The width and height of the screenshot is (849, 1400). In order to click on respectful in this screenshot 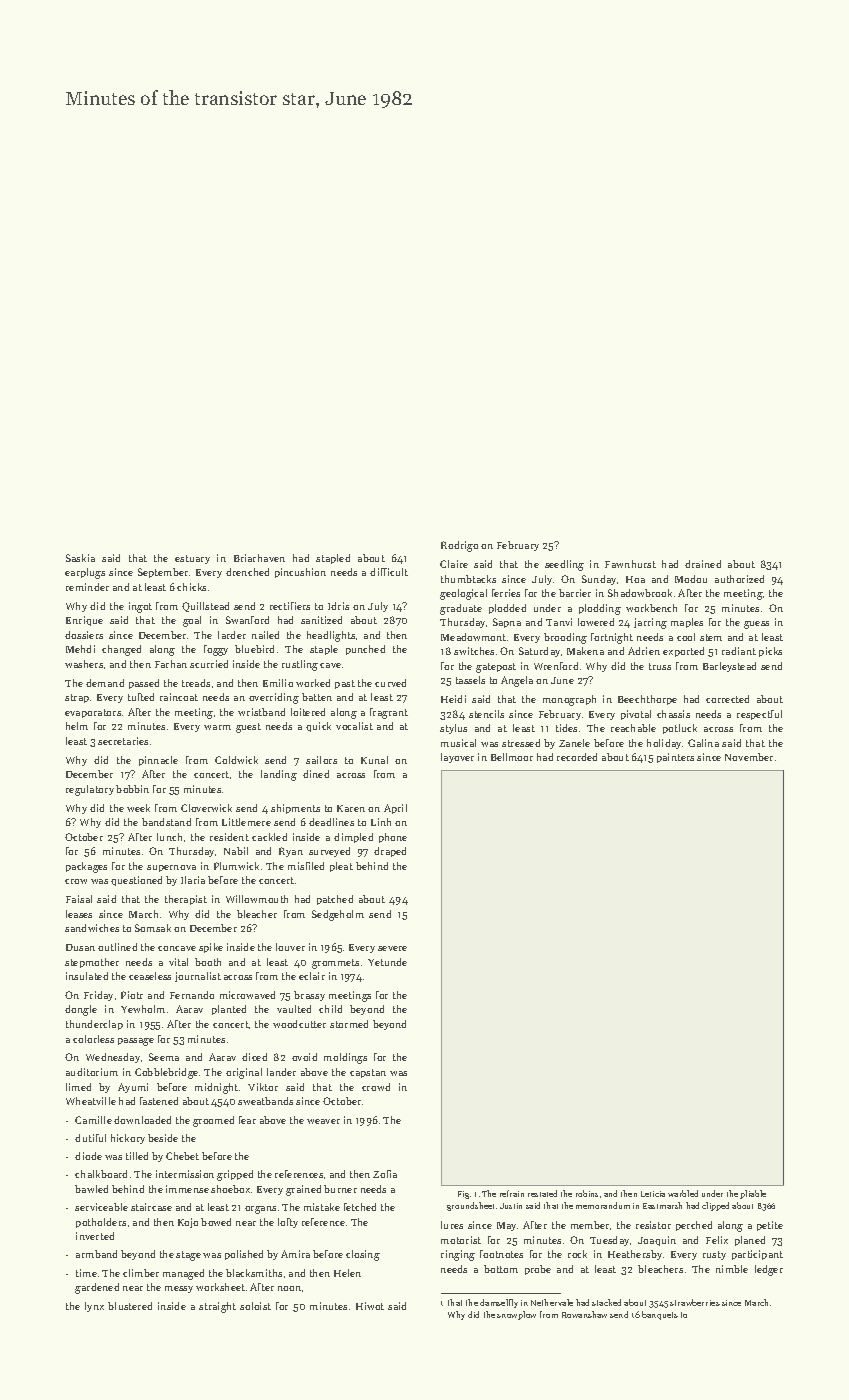, I will do `click(759, 715)`.
